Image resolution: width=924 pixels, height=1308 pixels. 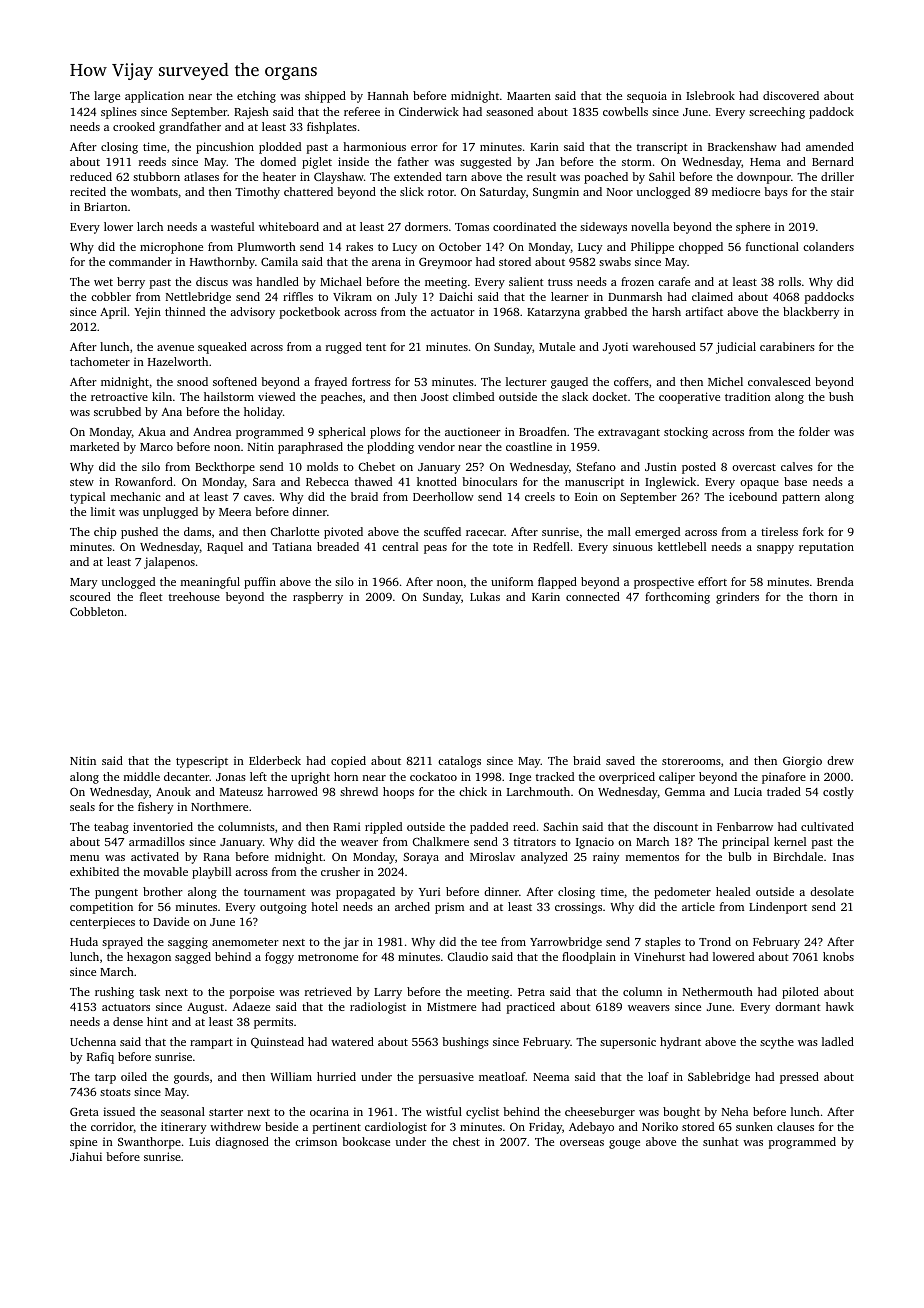 What do you see at coordinates (624, 1144) in the screenshot?
I see `gouge` at bounding box center [624, 1144].
